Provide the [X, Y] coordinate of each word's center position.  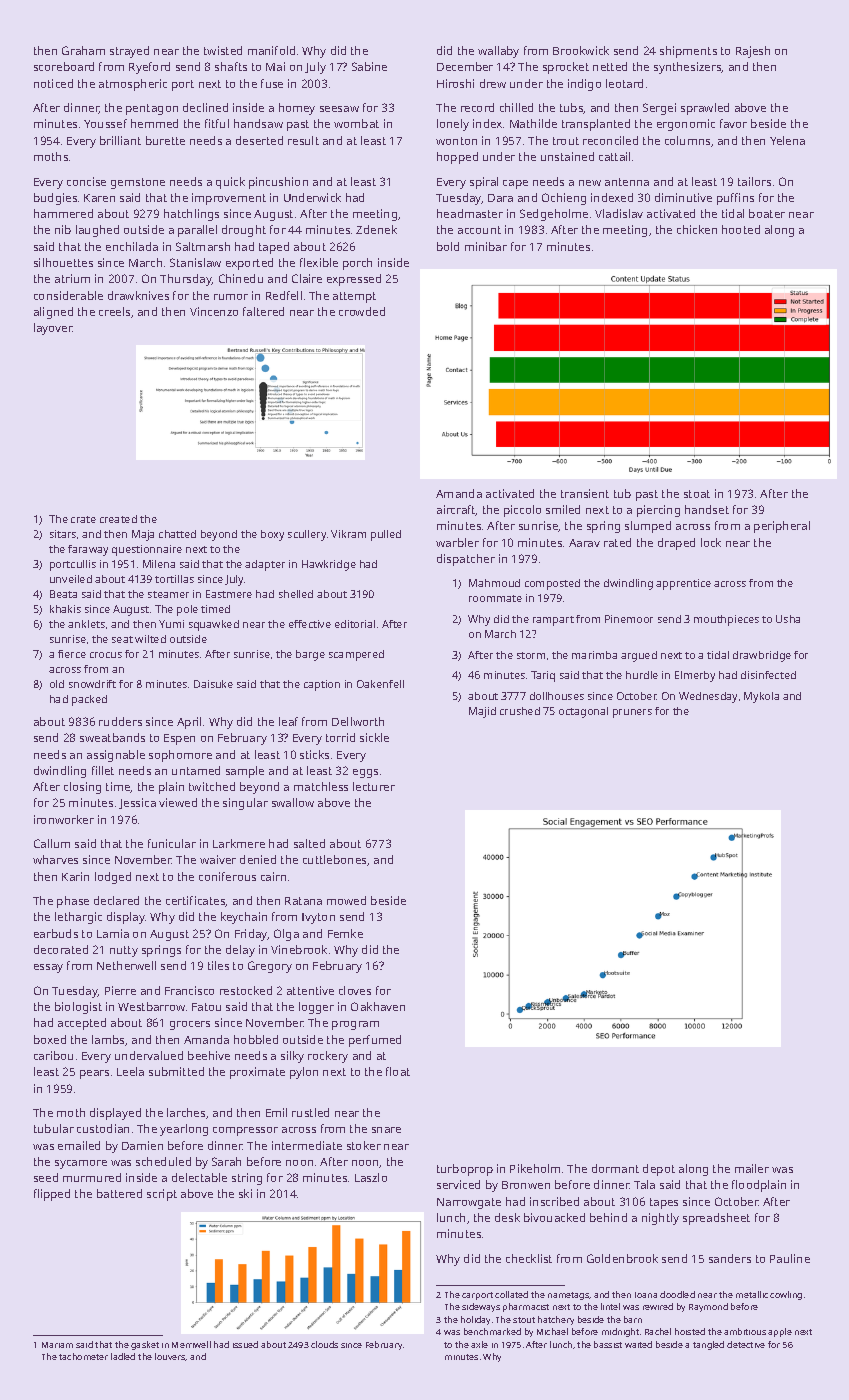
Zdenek [376, 229]
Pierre [120, 990]
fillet [103, 770]
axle [479, 1344]
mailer [752, 1168]
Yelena [787, 140]
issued [245, 1344]
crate [83, 519]
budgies [55, 199]
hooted [741, 229]
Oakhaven [378, 1006]
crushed [520, 711]
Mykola [761, 697]
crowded [362, 311]
